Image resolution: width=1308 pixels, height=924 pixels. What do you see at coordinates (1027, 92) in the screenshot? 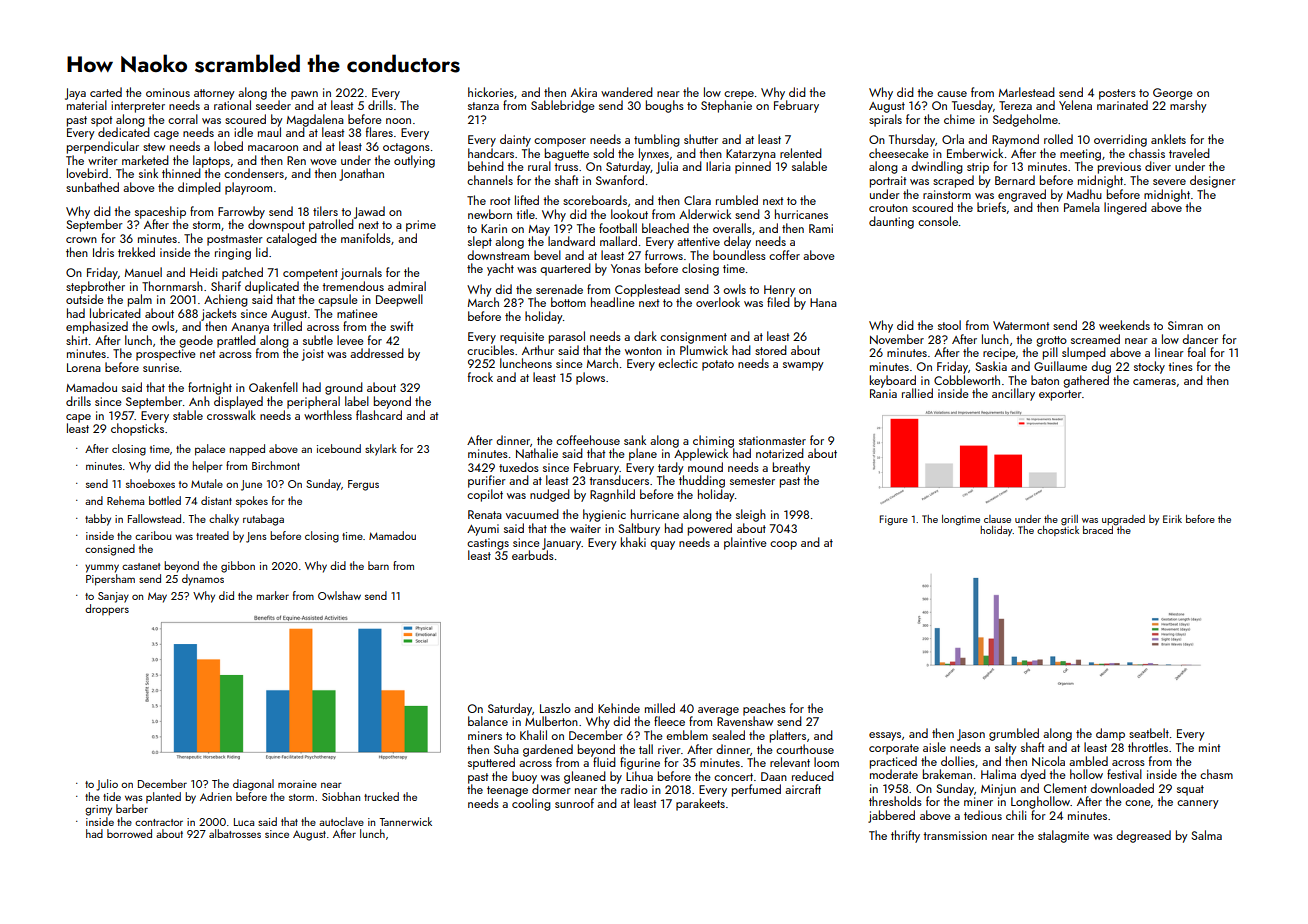
I see `Marlestead` at bounding box center [1027, 92].
